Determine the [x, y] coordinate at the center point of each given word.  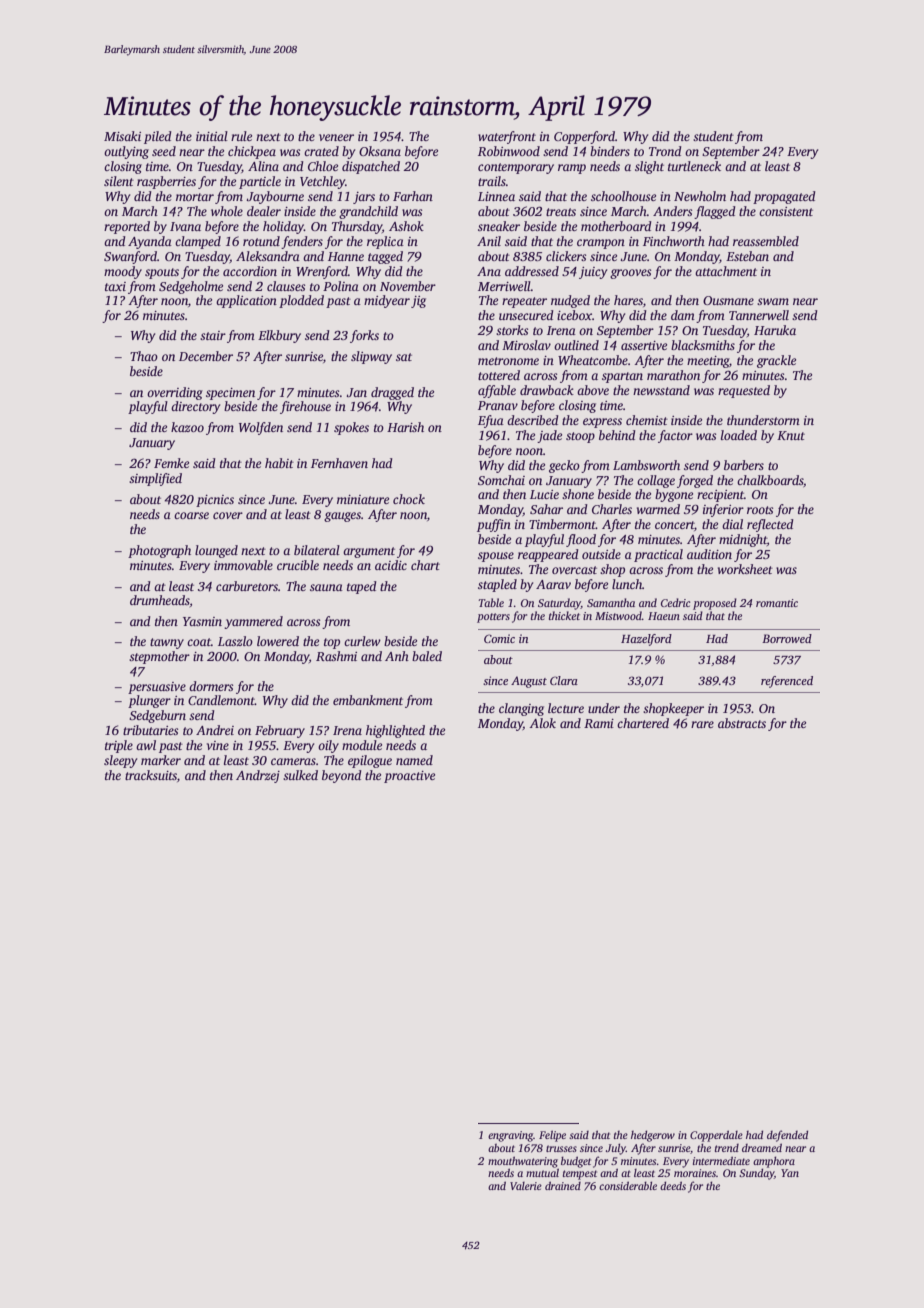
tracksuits [151, 775]
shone [578, 494]
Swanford [130, 257]
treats [561, 212]
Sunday [756, 1174]
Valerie [526, 1186]
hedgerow [653, 1136]
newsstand [661, 390]
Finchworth [674, 241]
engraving [511, 1136]
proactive [409, 777]
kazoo [187, 427]
